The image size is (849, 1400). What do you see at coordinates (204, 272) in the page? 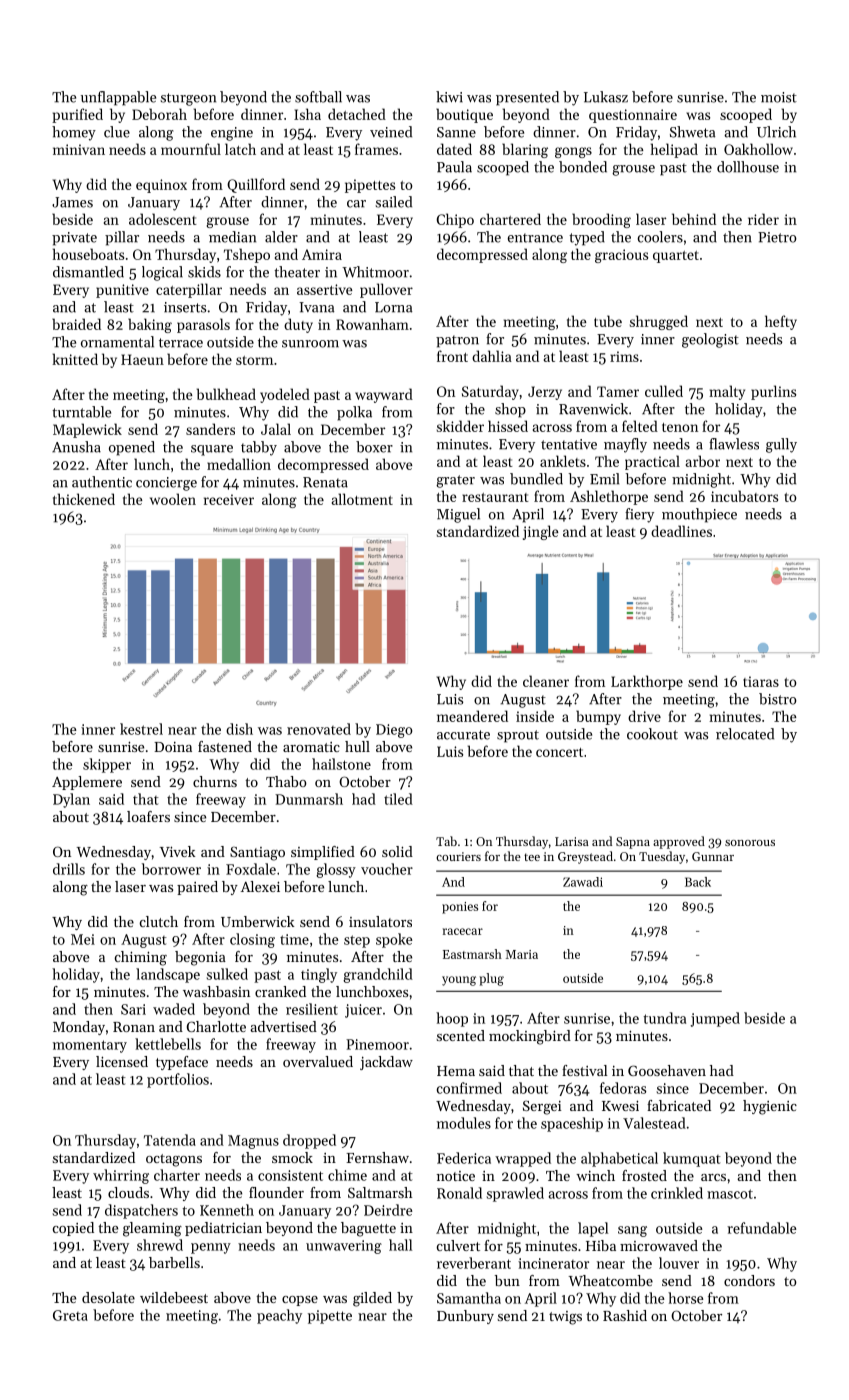
I see `skids` at bounding box center [204, 272].
